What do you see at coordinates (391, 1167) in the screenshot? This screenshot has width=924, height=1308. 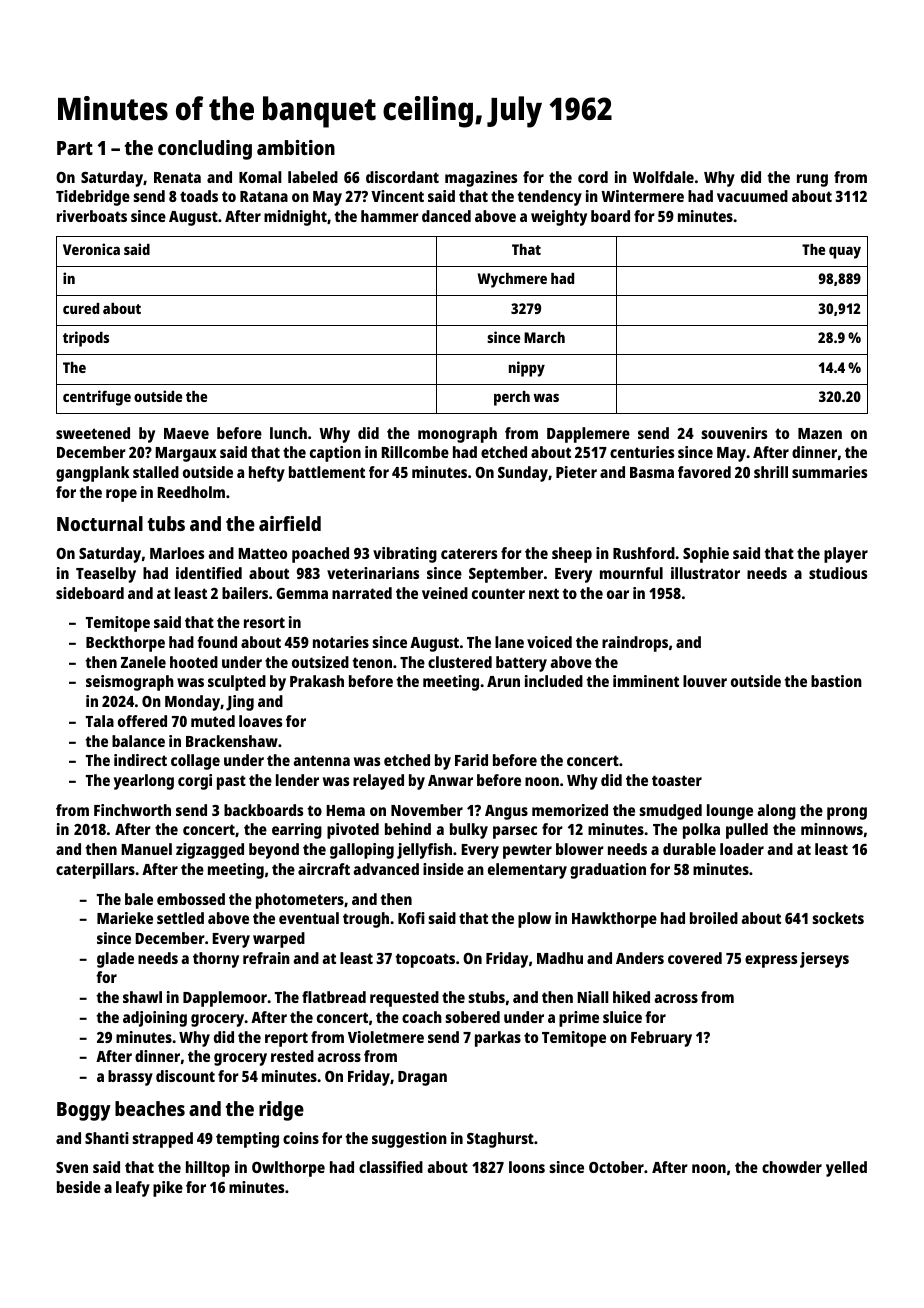 I see `classified` at bounding box center [391, 1167].
